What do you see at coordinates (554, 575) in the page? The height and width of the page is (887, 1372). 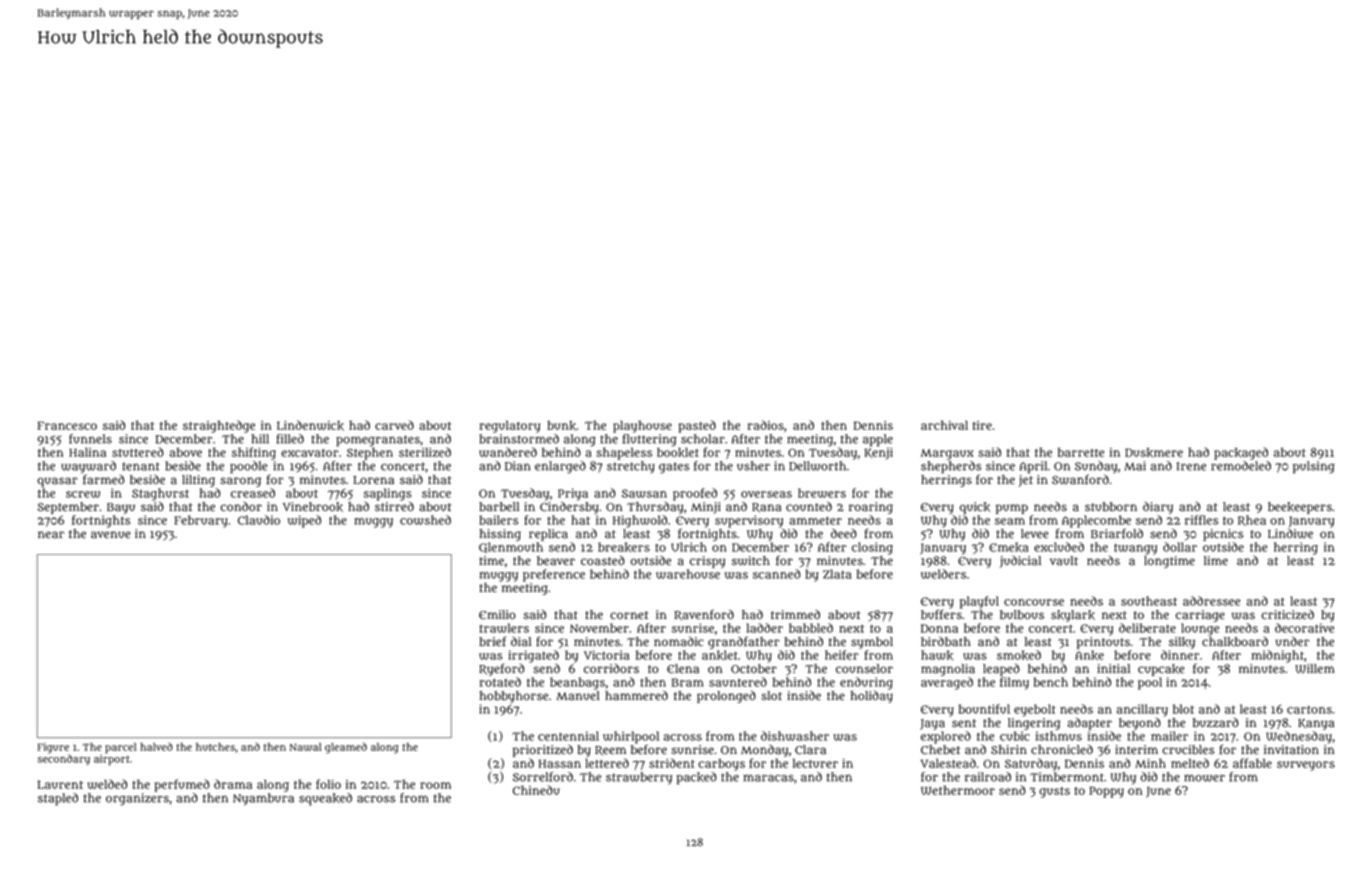 I see `preference` at bounding box center [554, 575].
